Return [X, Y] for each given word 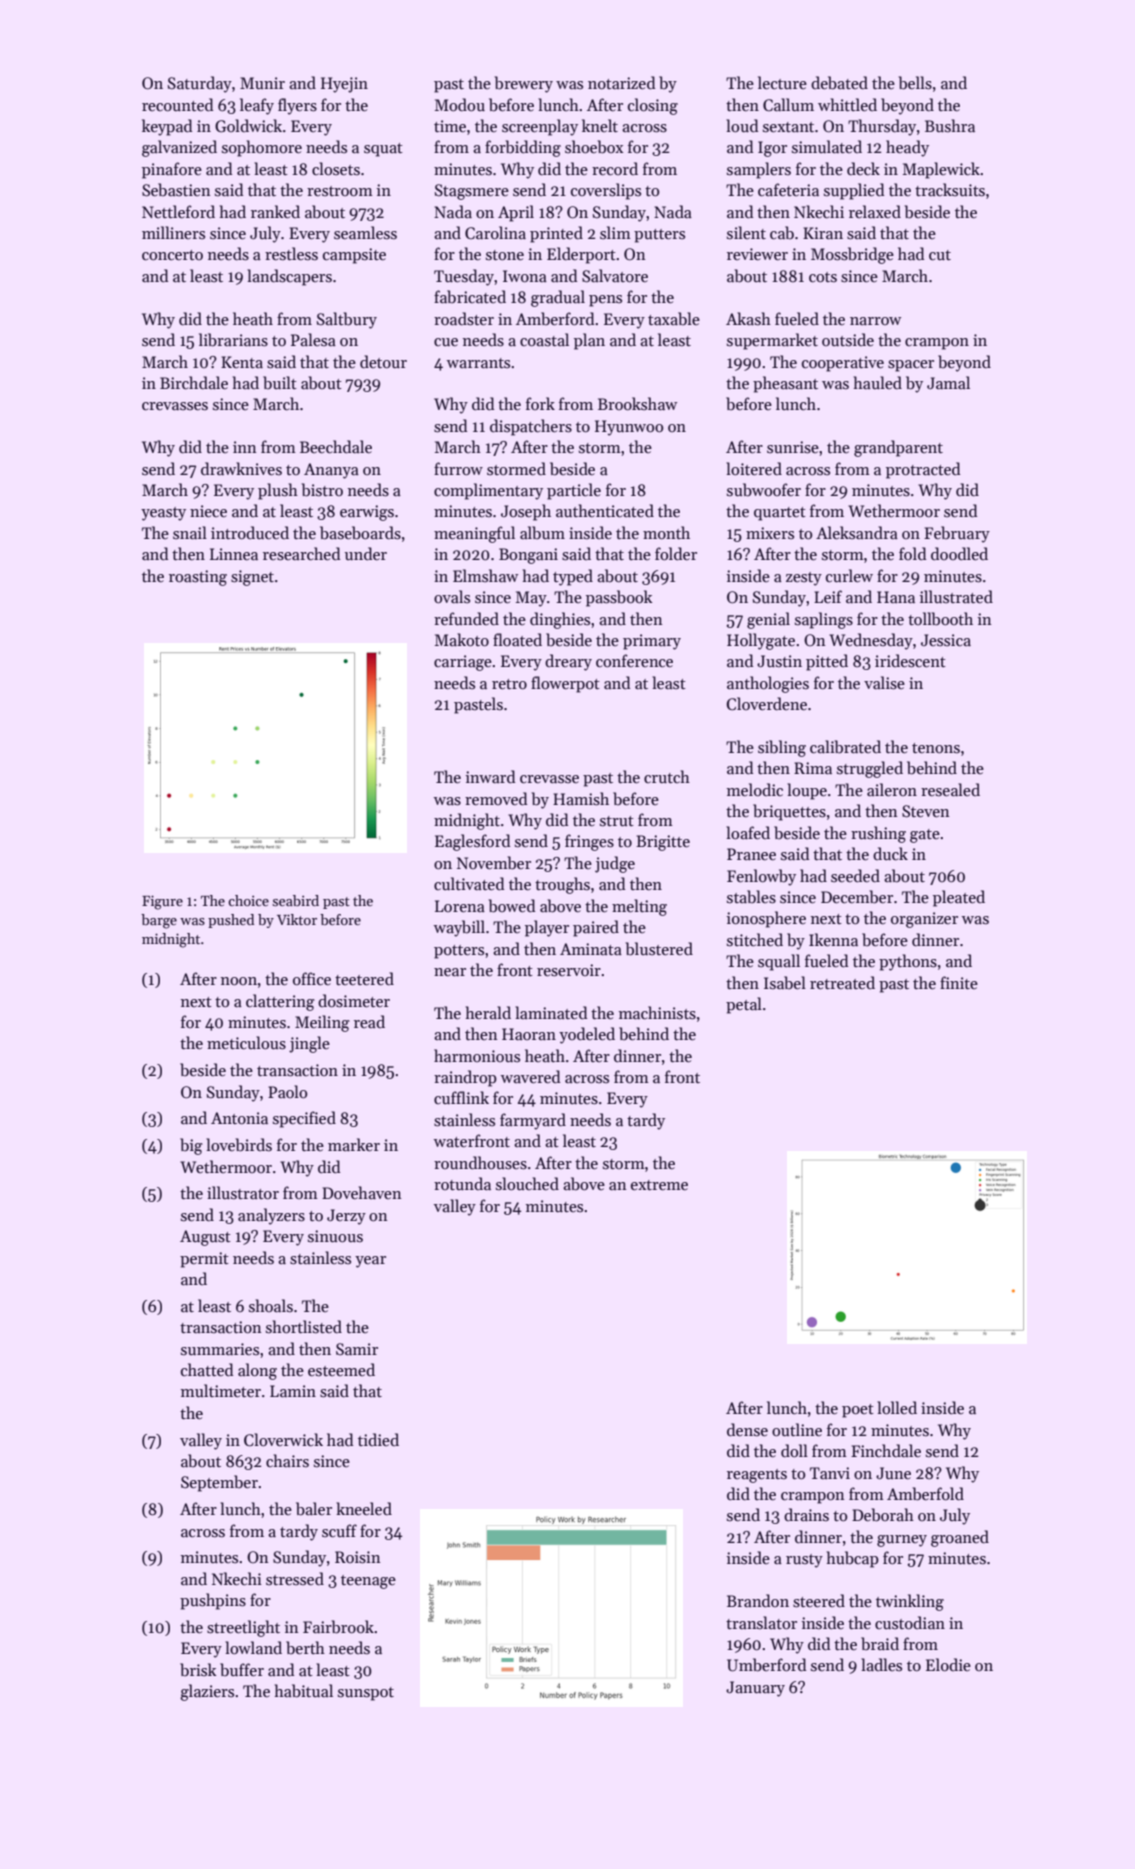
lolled [897, 1407]
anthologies [768, 684]
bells [915, 83]
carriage [463, 663]
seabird [295, 900]
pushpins [213, 1601]
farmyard [533, 1121]
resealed [950, 789]
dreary [568, 662]
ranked [275, 211]
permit [204, 1260]
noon [239, 981]
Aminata [591, 949]
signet [252, 578]
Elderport [581, 255]
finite [959, 982]
